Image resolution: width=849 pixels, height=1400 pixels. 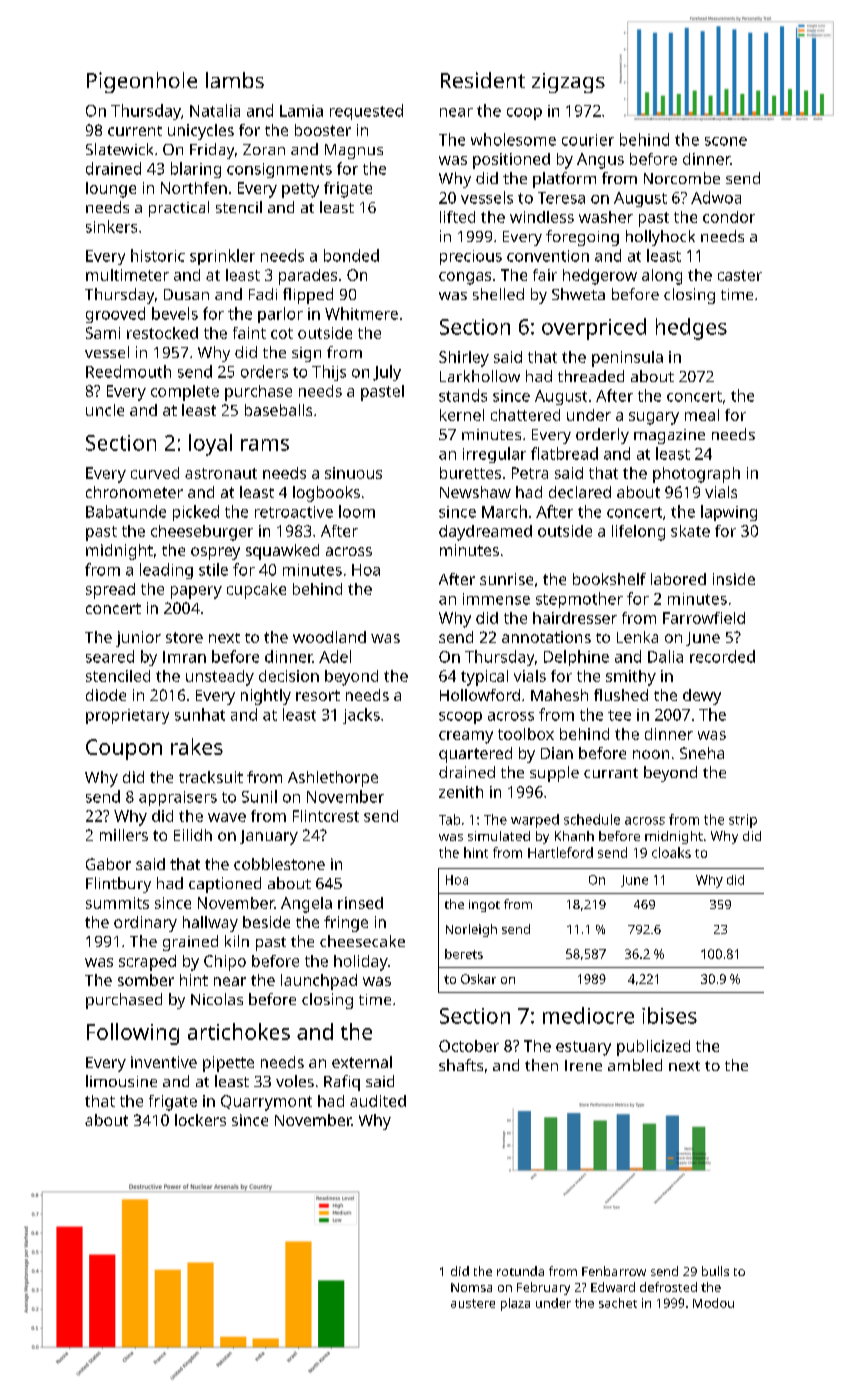 What do you see at coordinates (220, 678) in the image?
I see `unsteady` at bounding box center [220, 678].
